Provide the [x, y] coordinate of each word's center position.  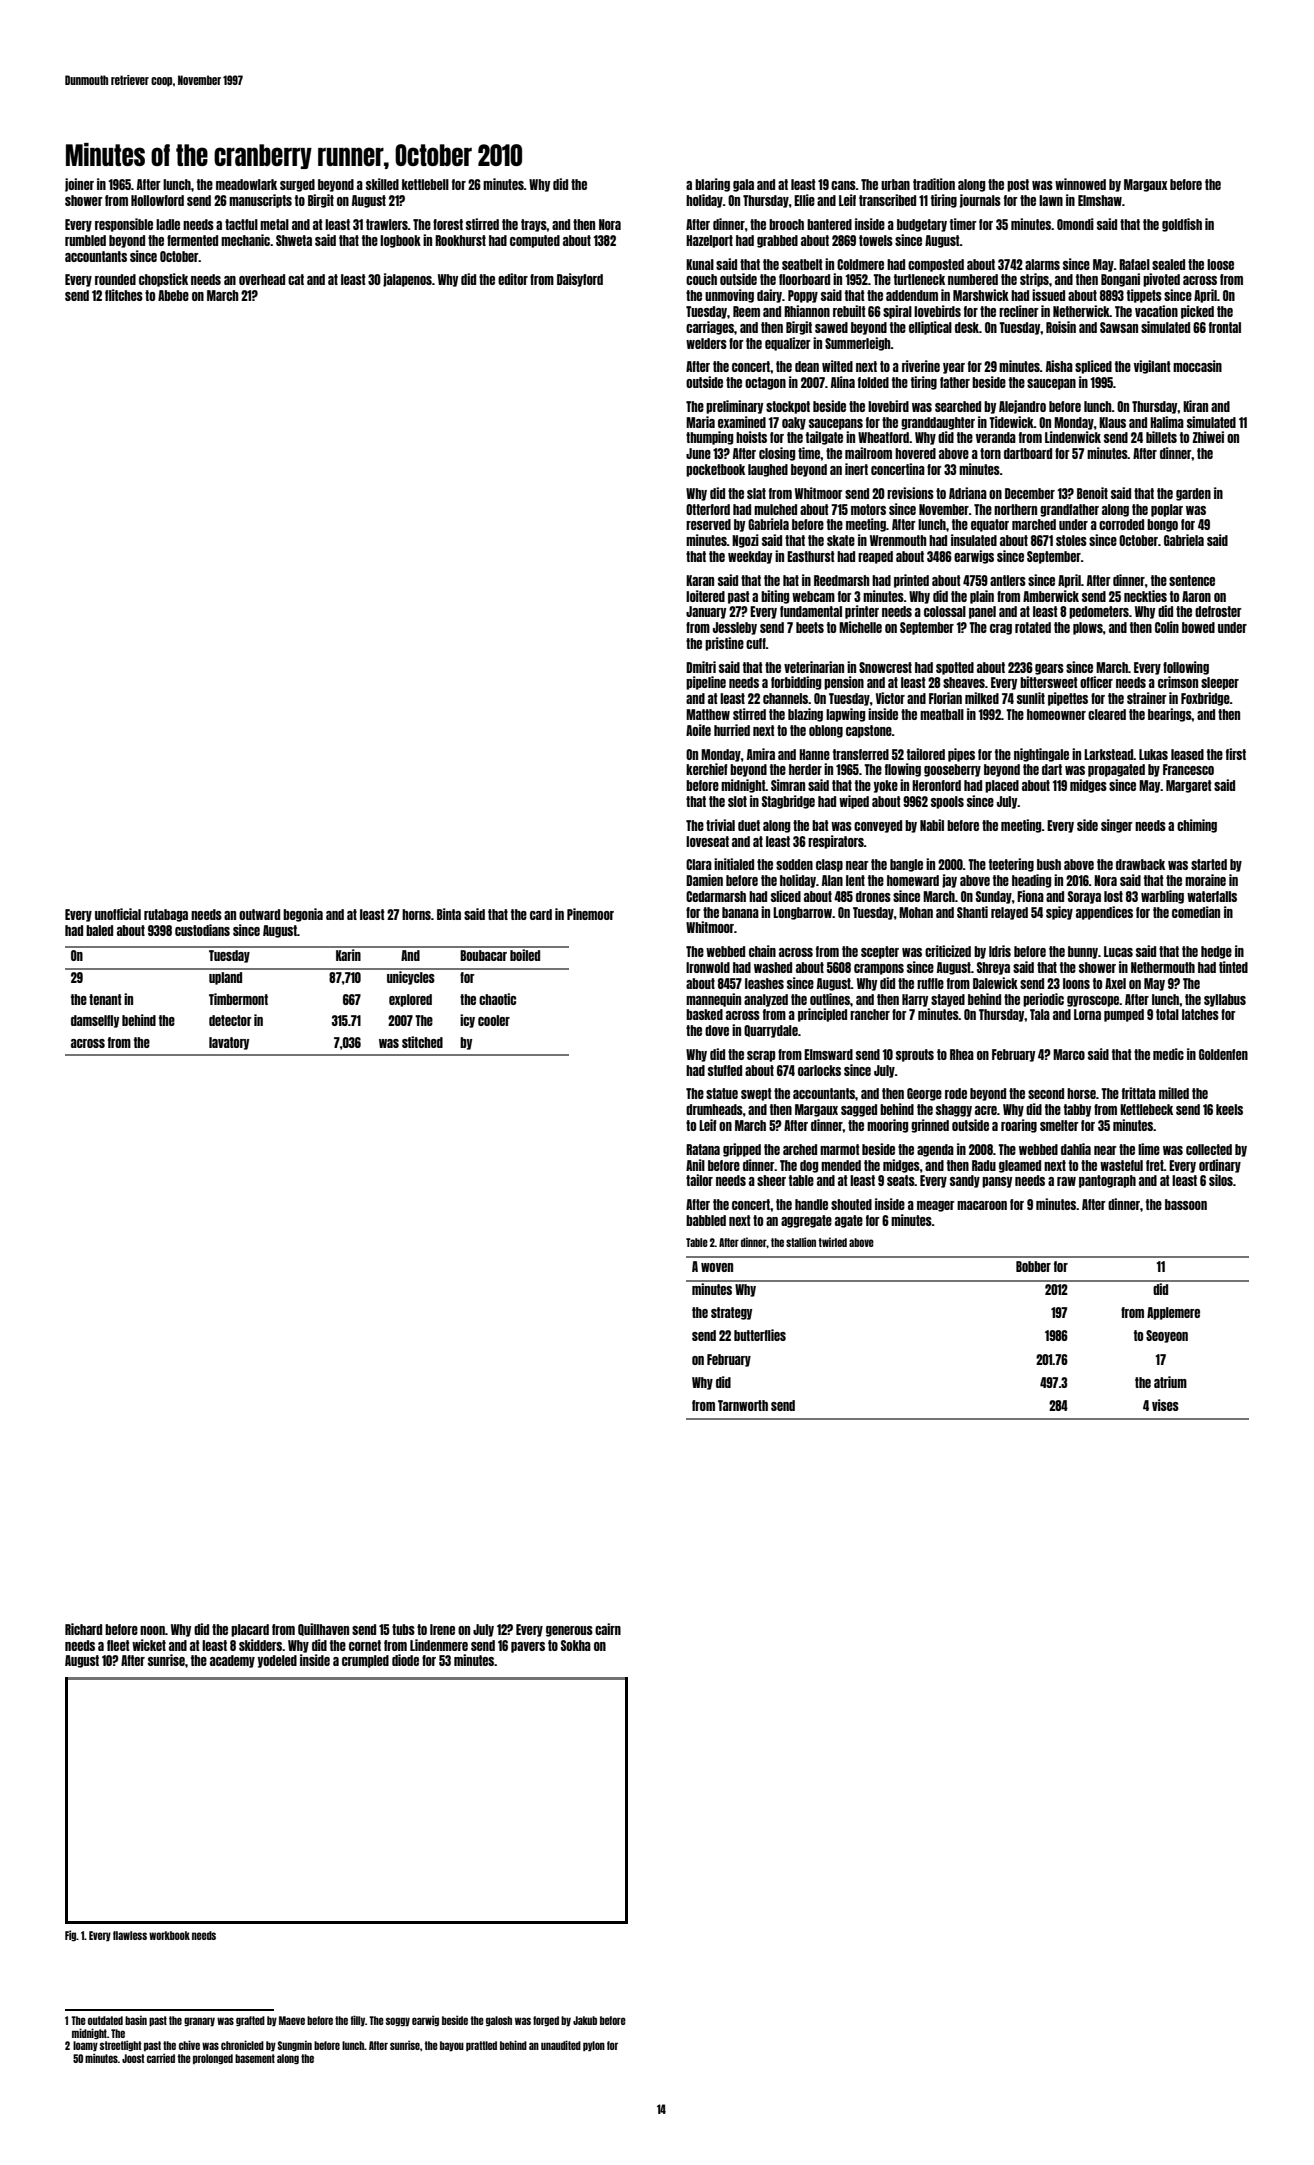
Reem [746, 311]
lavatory [229, 1043]
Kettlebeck [1146, 1109]
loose [1220, 264]
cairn [608, 1629]
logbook [400, 241]
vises [1165, 1405]
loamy [85, 2046]
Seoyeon [1167, 1336]
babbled [706, 1220]
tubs [403, 1629]
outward [259, 914]
